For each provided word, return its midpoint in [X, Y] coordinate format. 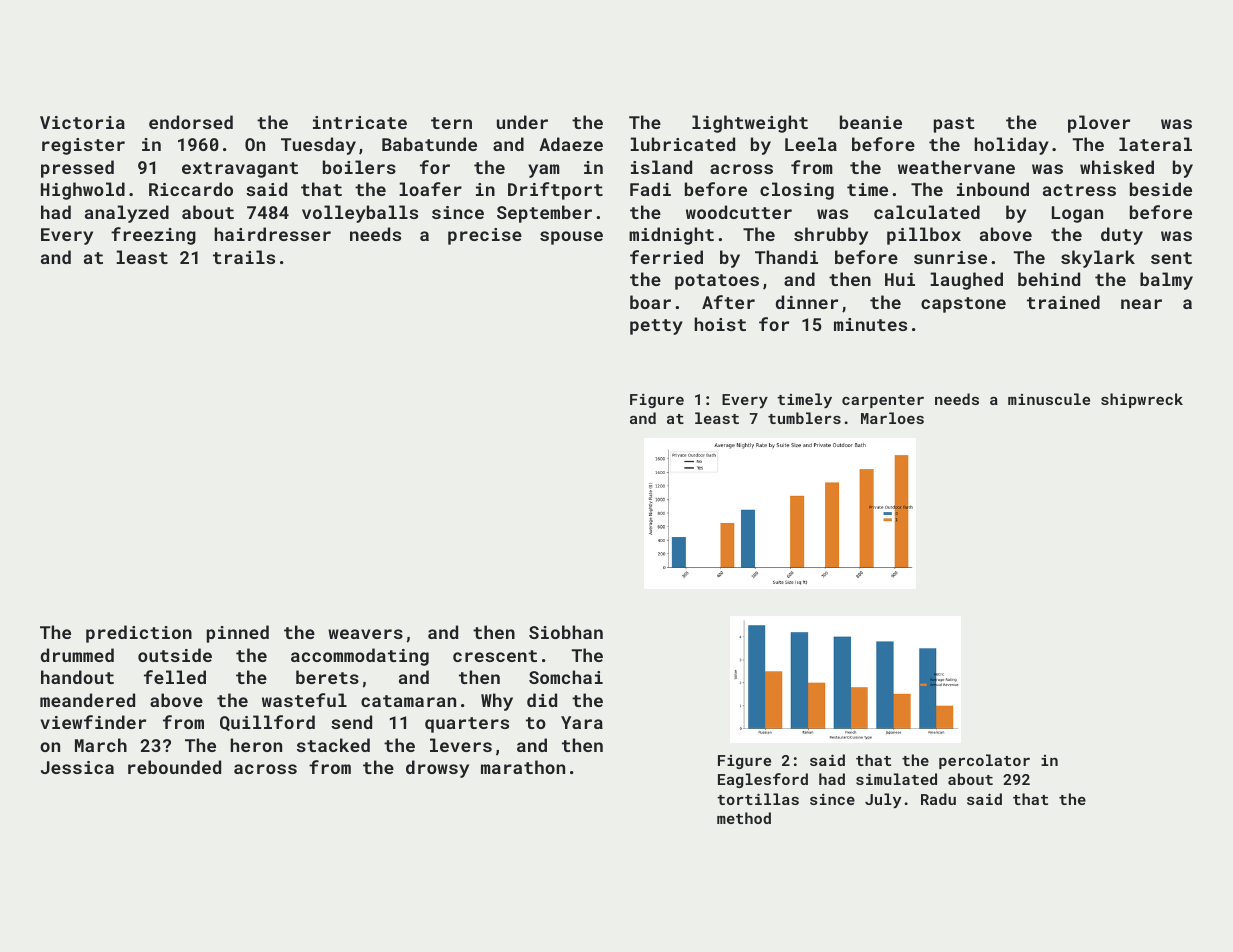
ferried [666, 257]
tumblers [804, 418]
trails [244, 257]
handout [77, 677]
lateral [1155, 144]
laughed [966, 281]
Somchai [566, 677]
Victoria [82, 122]
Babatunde [429, 144]
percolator [984, 761]
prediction [139, 634]
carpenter [883, 401]
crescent [495, 656]
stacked [333, 745]
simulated [896, 779]
